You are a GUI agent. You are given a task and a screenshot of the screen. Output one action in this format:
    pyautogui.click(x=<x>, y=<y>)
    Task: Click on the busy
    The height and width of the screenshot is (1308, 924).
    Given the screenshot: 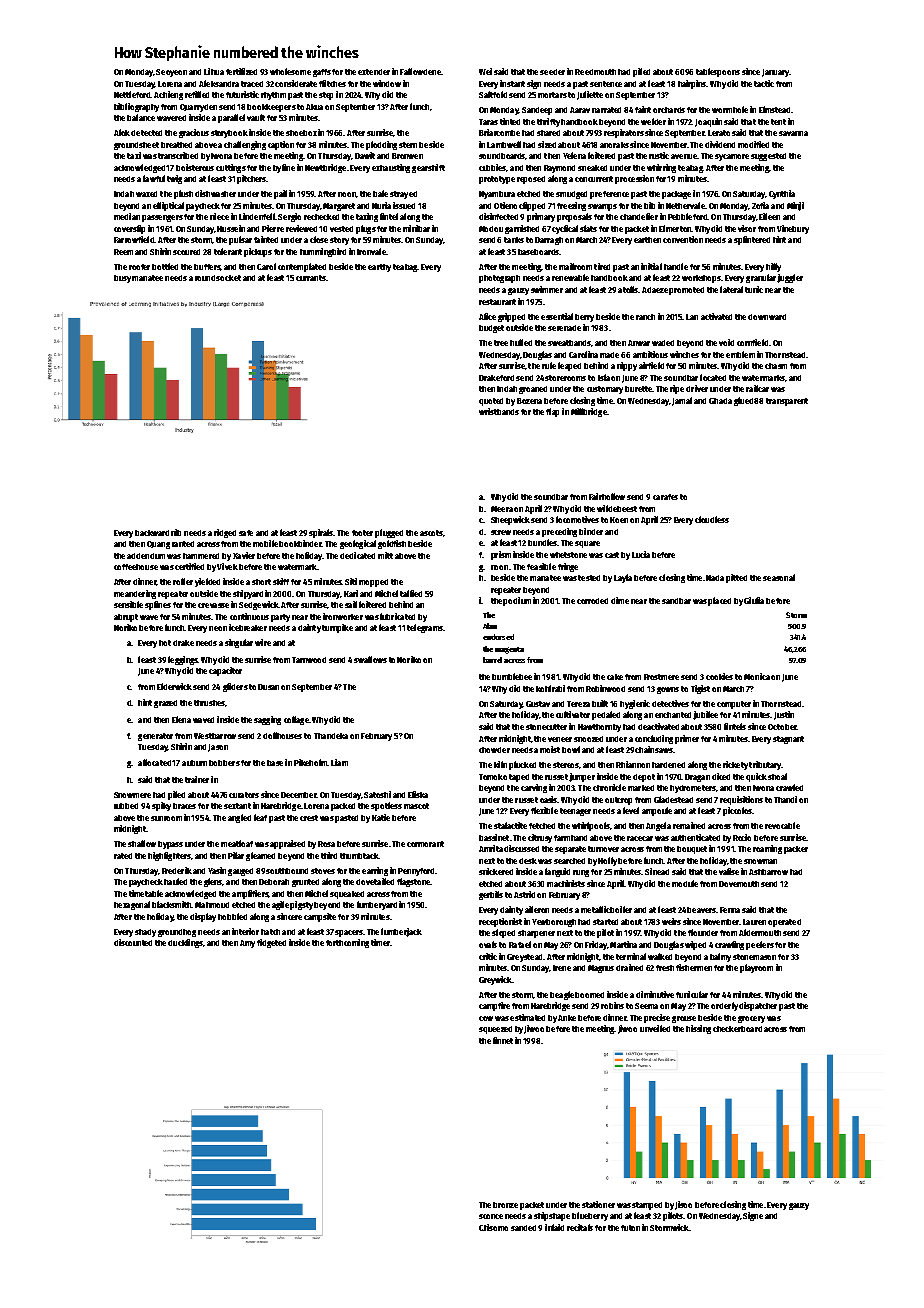 What is the action you would take?
    pyautogui.click(x=122, y=279)
